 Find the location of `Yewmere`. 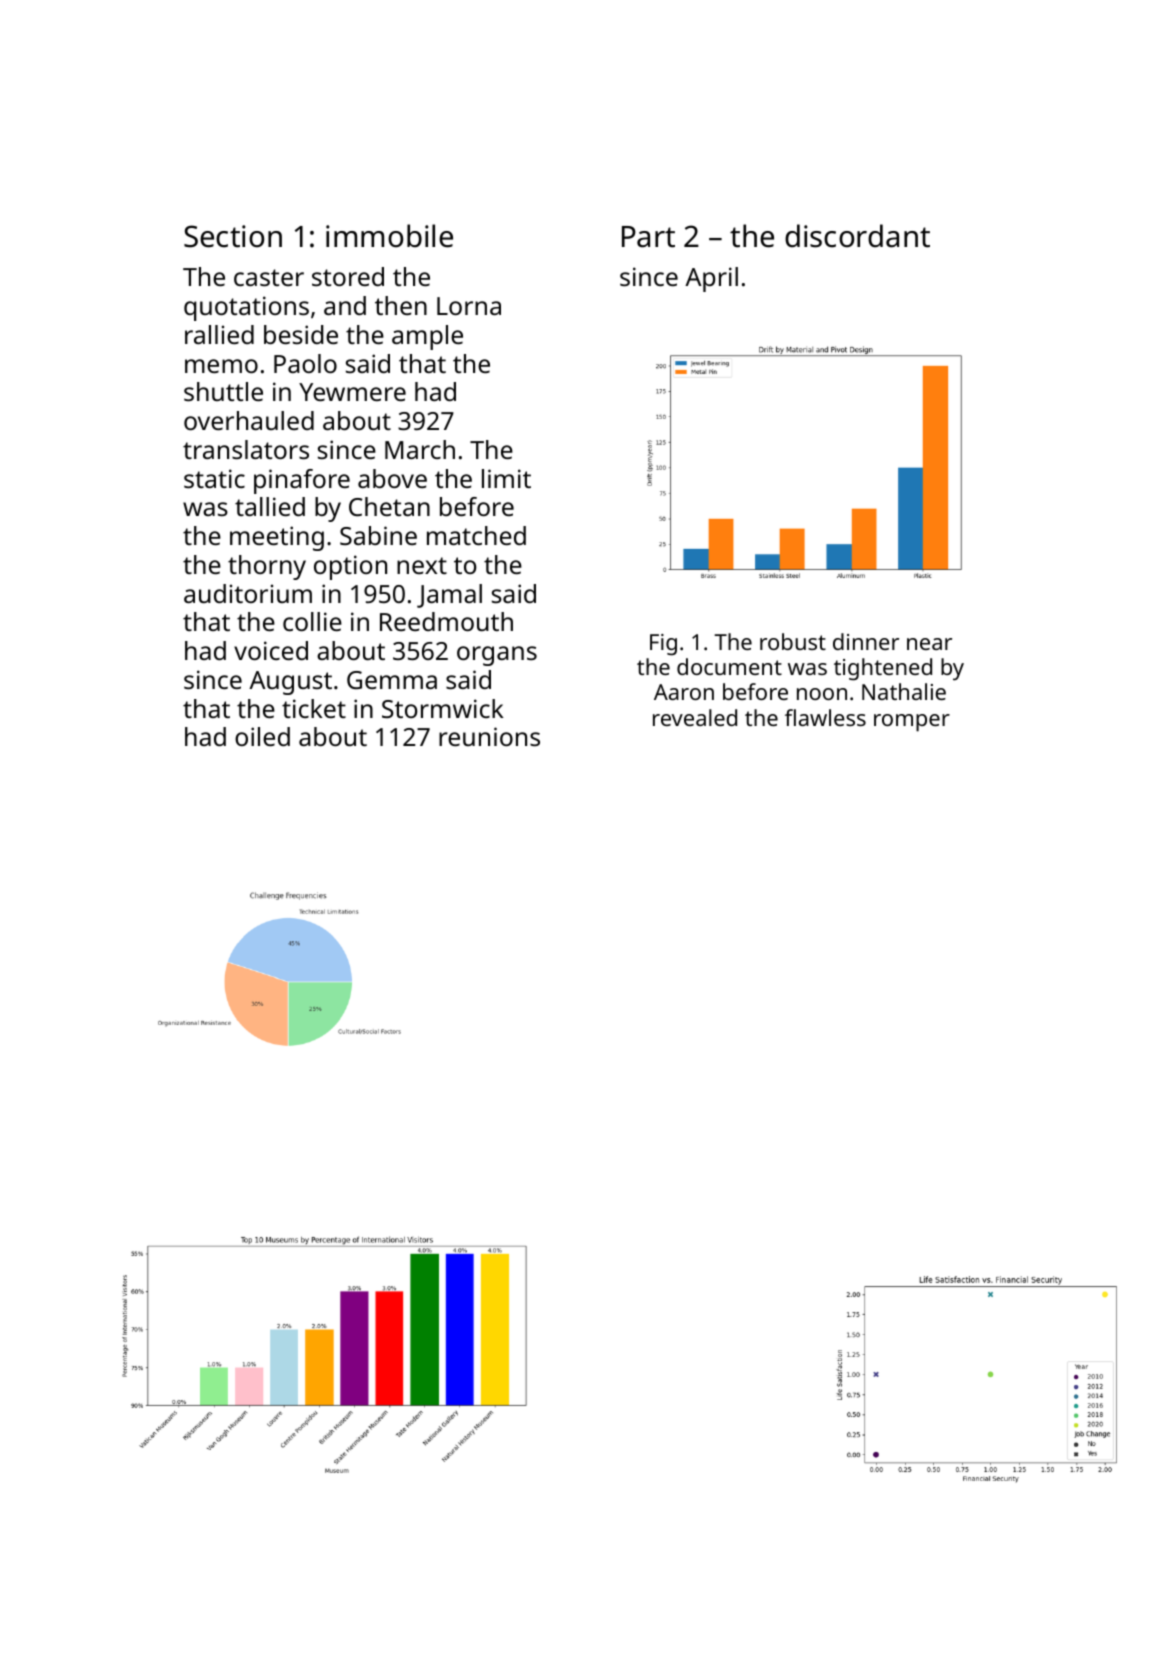

Yewmere is located at coordinates (352, 392).
